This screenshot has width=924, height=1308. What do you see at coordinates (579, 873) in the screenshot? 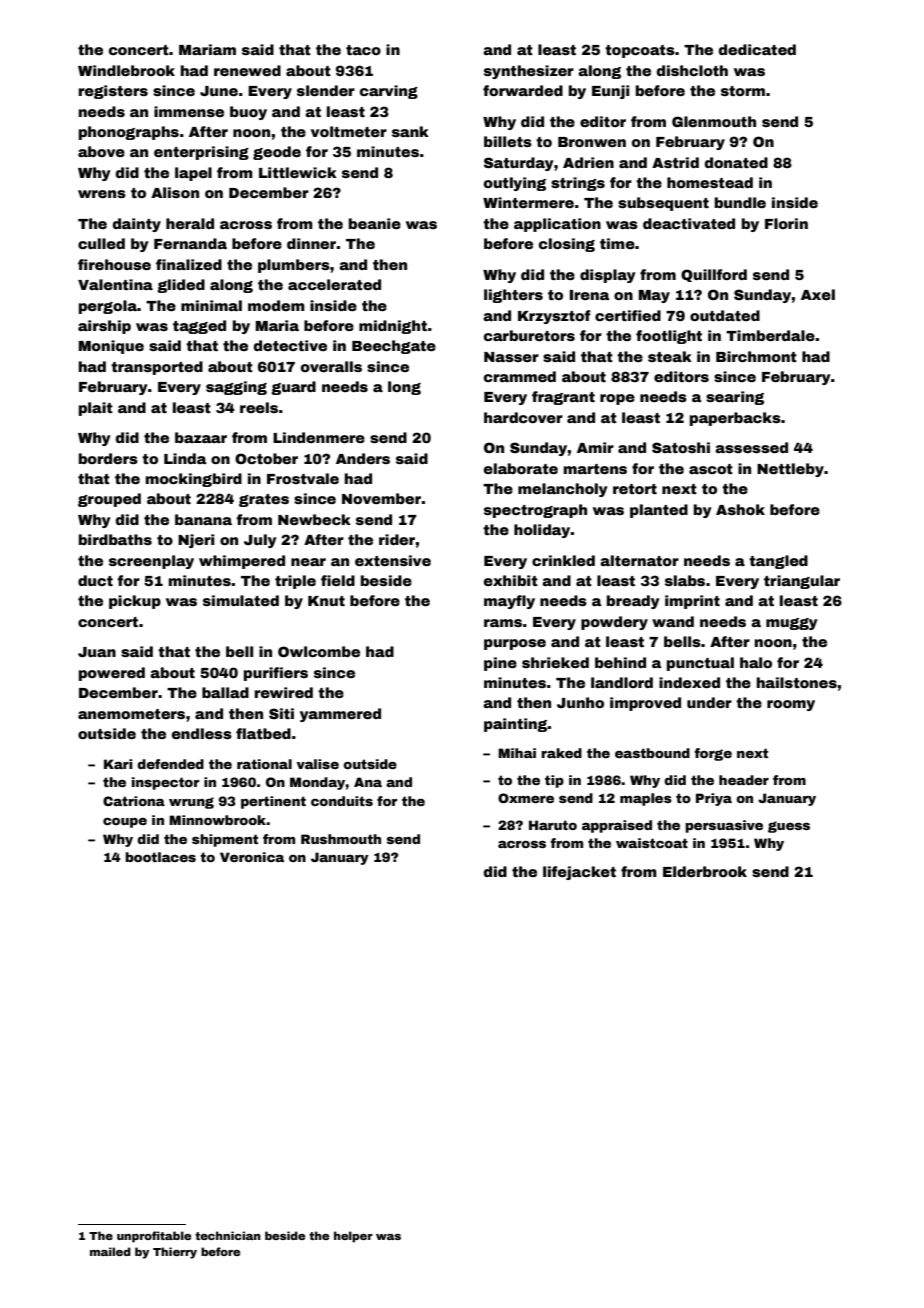
I see `lifejacket` at bounding box center [579, 873].
